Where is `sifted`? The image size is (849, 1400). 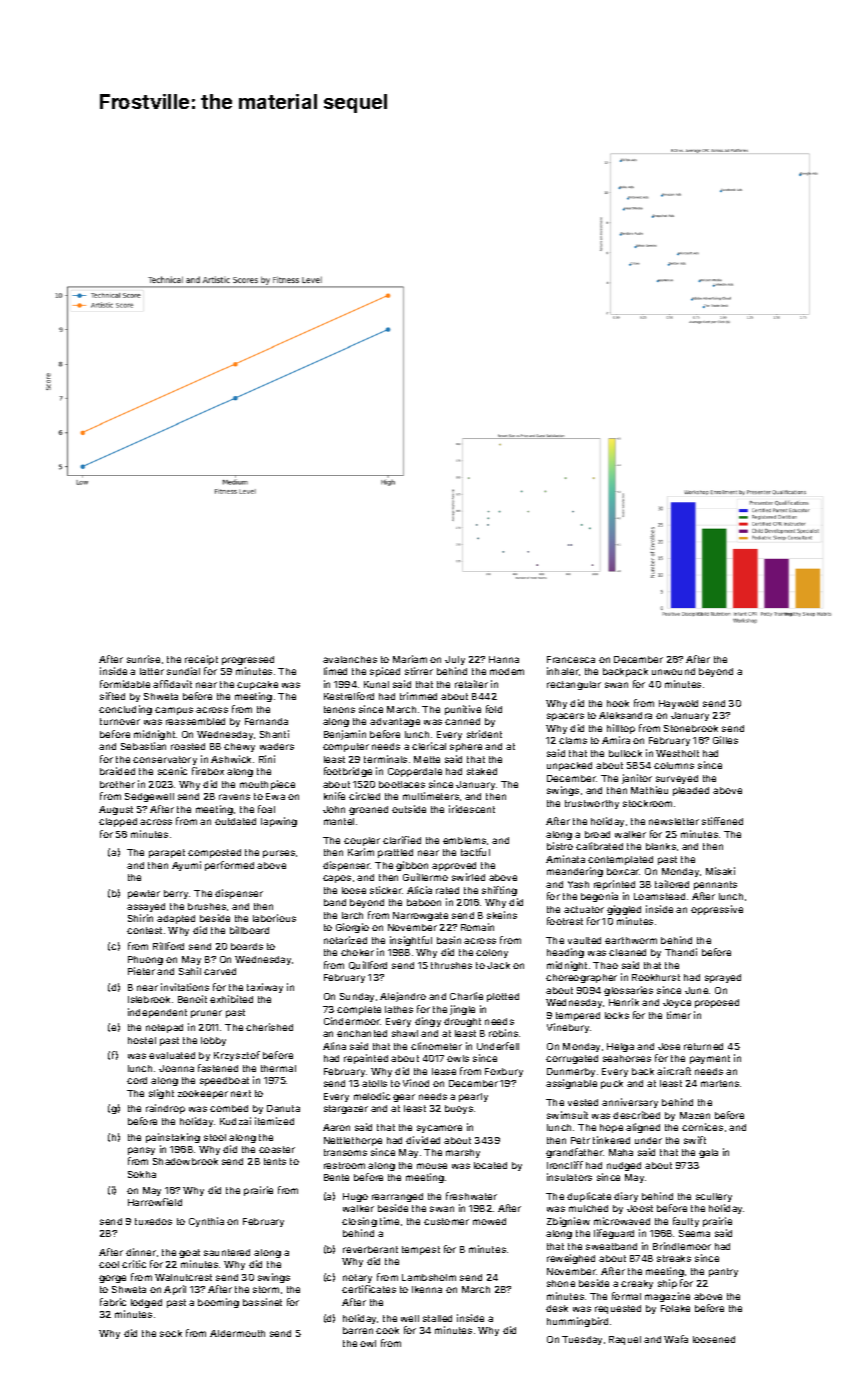 sifted is located at coordinates (112, 696).
